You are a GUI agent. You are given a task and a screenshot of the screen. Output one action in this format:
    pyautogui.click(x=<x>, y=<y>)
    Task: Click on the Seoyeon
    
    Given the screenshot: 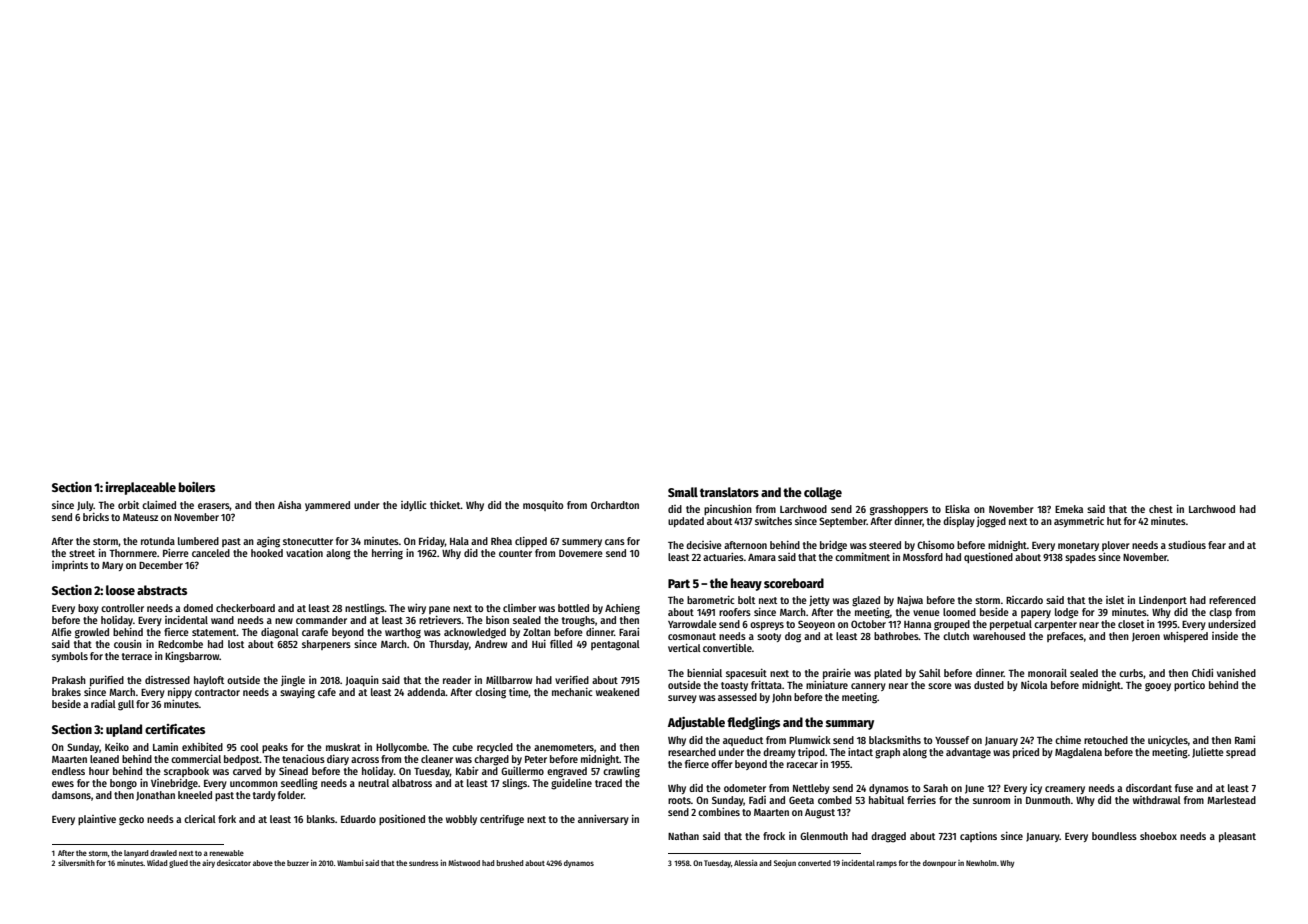 What is the action you would take?
    pyautogui.click(x=816, y=625)
